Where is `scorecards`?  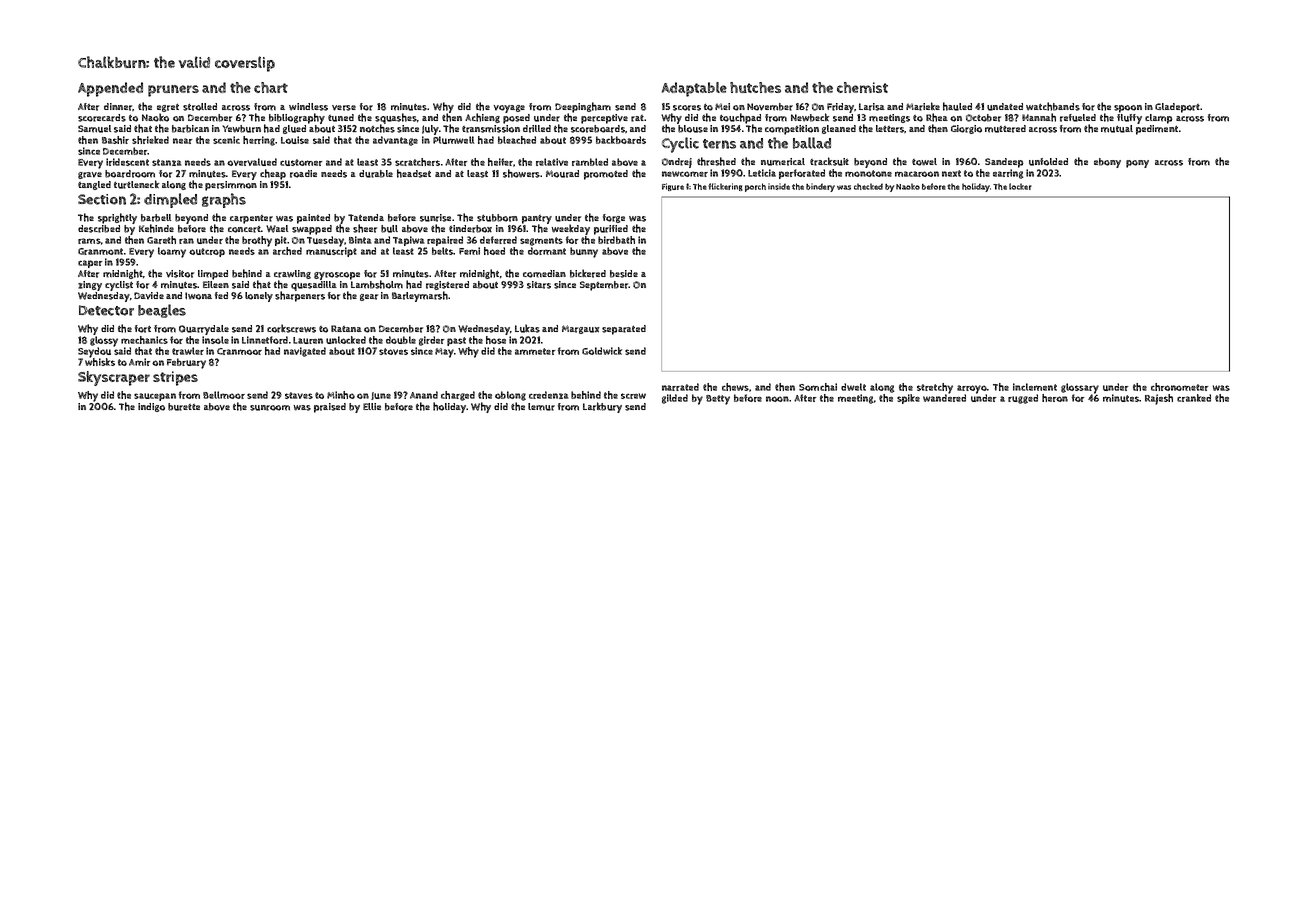 scorecards is located at coordinates (102, 118).
